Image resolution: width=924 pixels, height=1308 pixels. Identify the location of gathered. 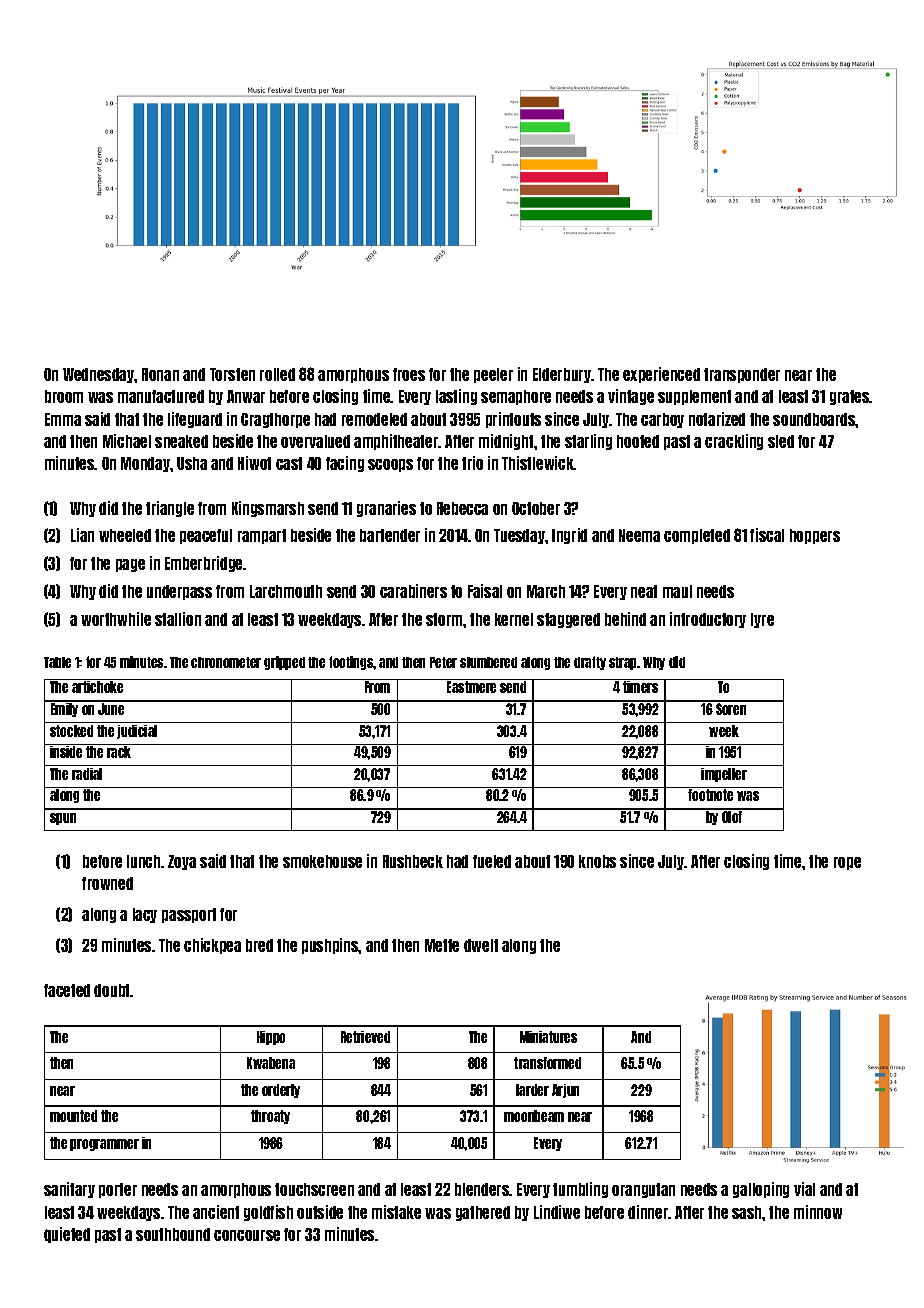
(483, 1213).
